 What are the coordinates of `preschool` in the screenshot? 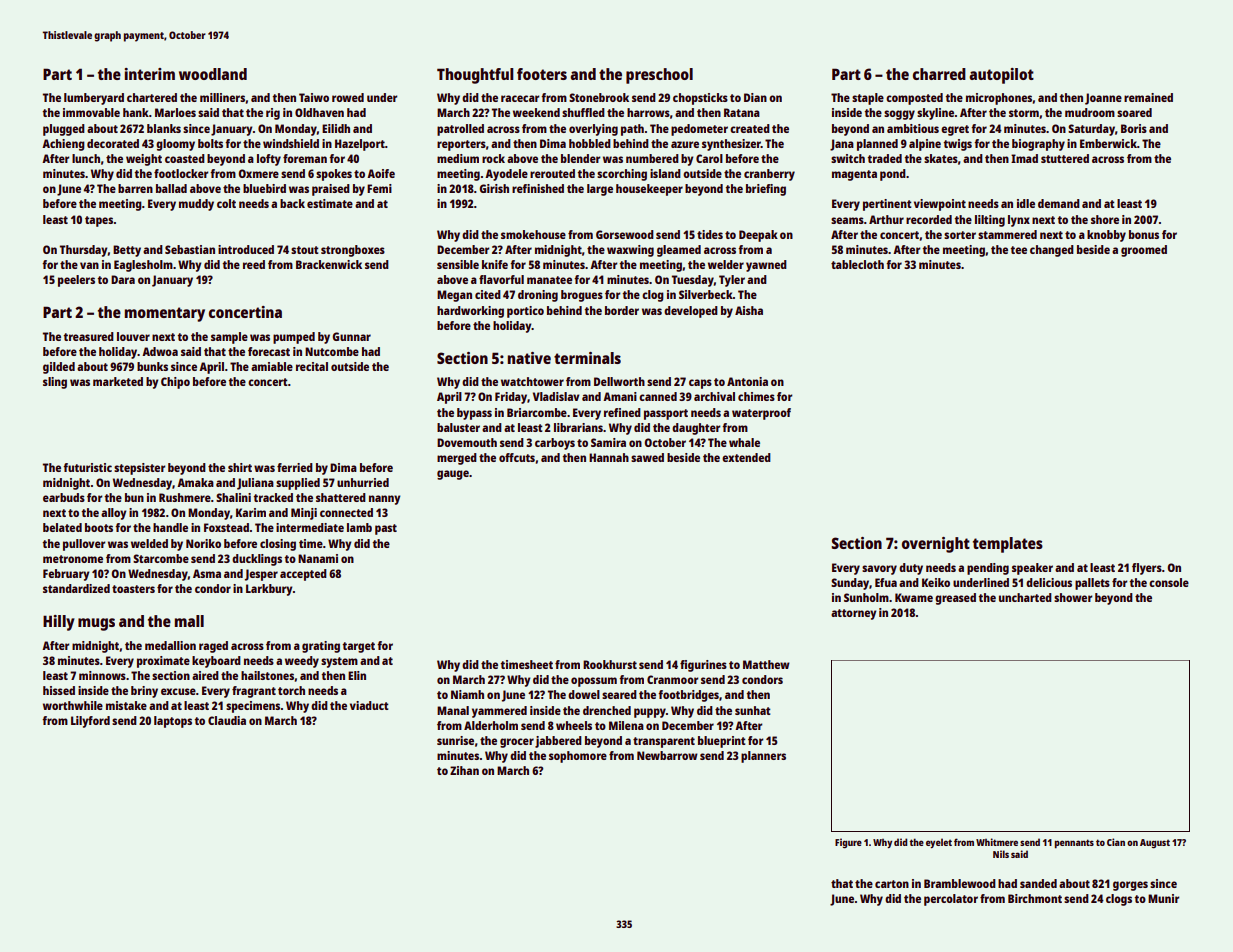 It's located at (659, 76).
